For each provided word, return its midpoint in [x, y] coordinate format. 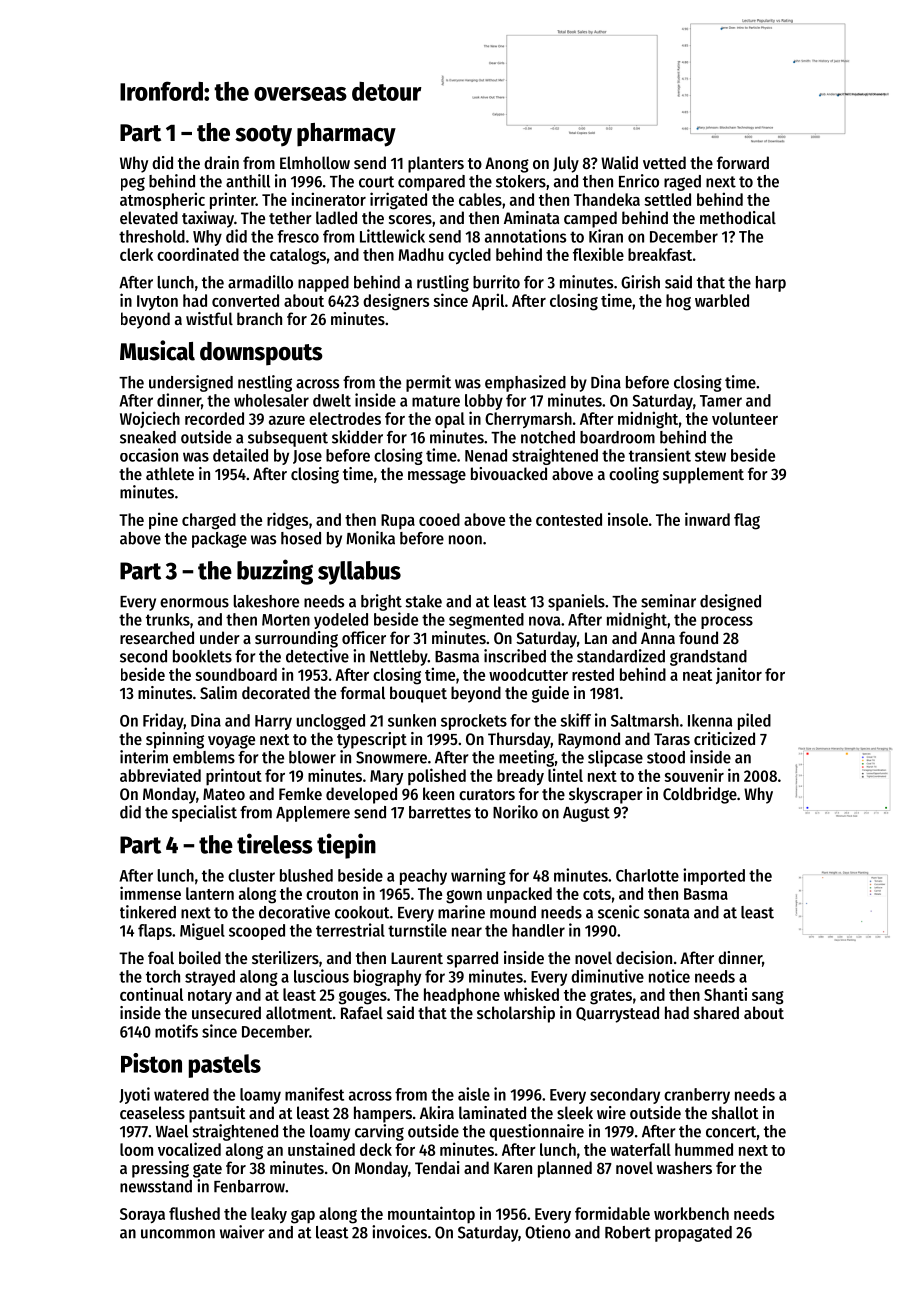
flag [747, 521]
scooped [257, 932]
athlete [170, 473]
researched [157, 637]
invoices [399, 1232]
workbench [691, 1213]
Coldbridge [700, 795]
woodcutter [528, 674]
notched [548, 437]
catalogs [298, 256]
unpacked [519, 895]
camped [590, 219]
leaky [269, 1215]
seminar [668, 601]
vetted [664, 162]
